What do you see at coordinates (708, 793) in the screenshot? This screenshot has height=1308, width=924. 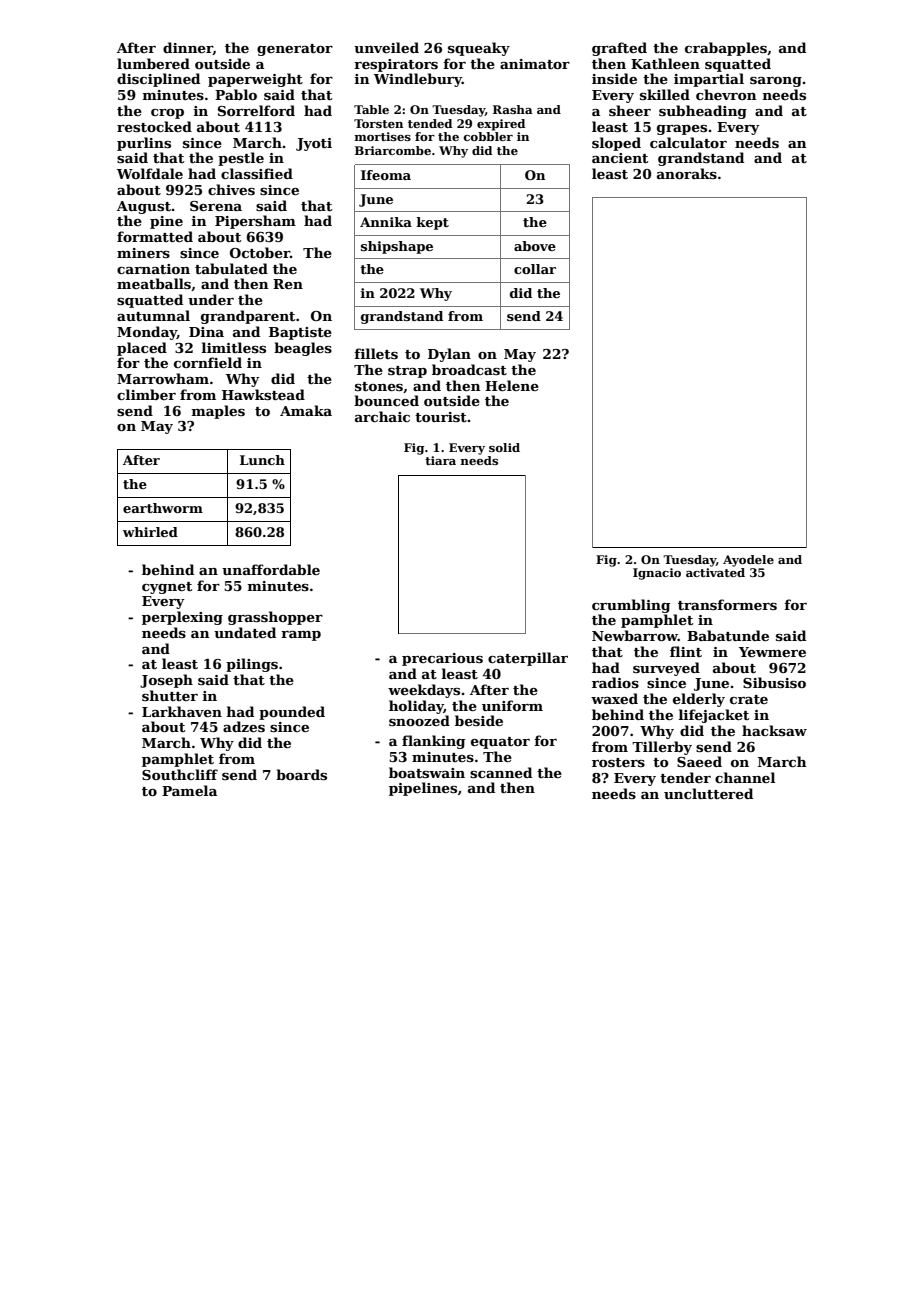 I see `uncluttered` at bounding box center [708, 793].
